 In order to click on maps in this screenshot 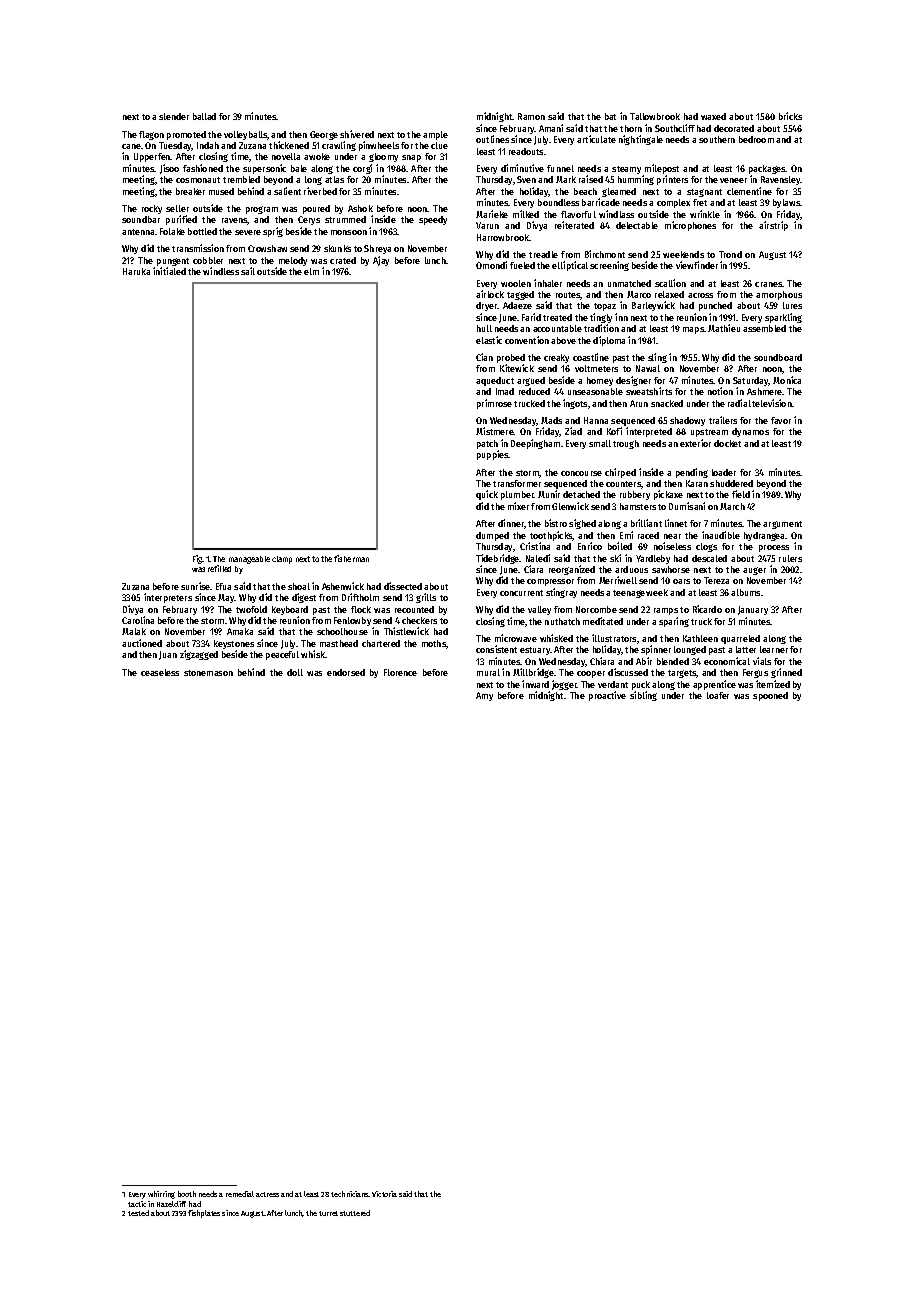, I will do `click(693, 330)`.
